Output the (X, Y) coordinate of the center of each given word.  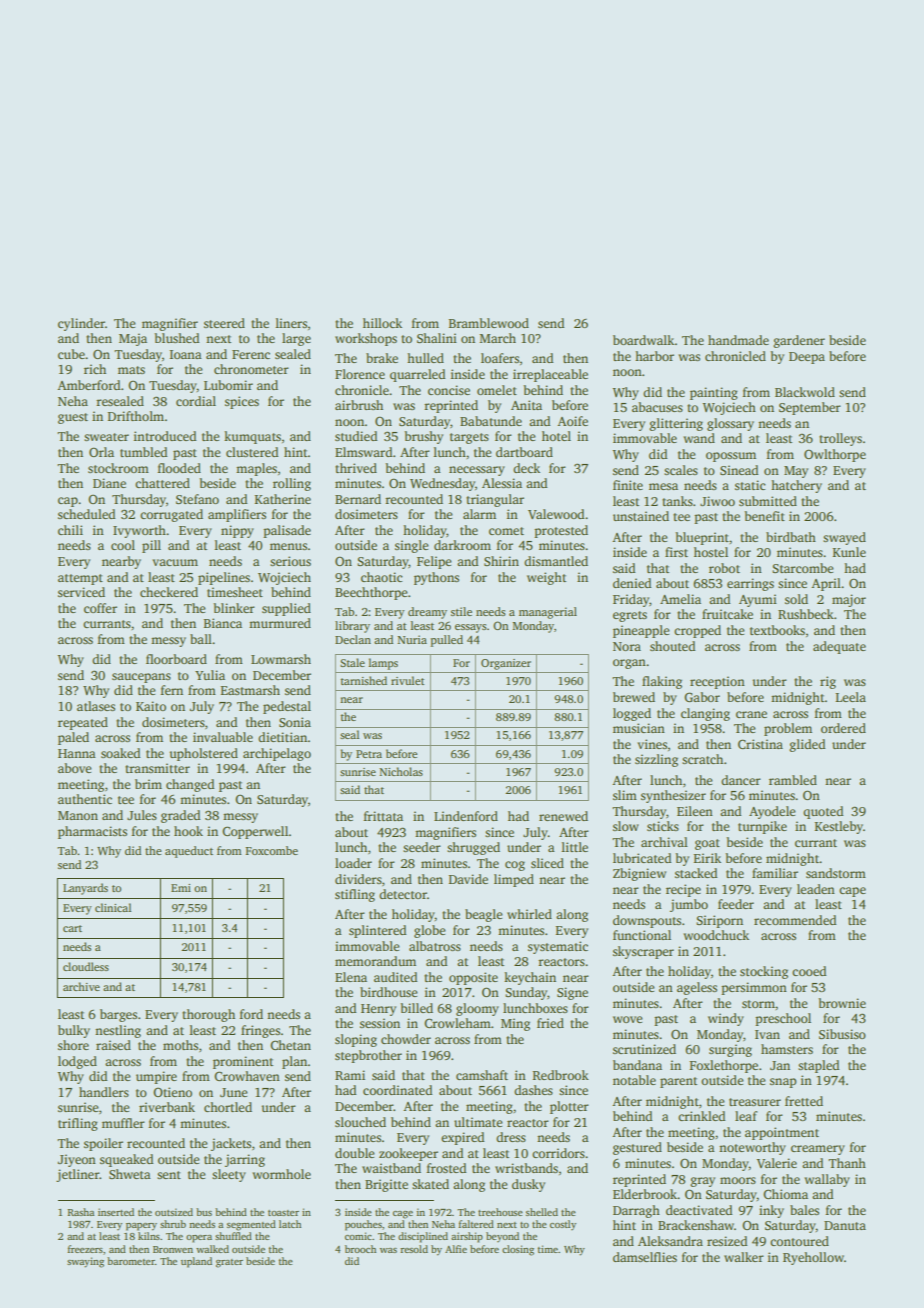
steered (224, 323)
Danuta (845, 1225)
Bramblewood (489, 323)
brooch (360, 1249)
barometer (131, 1261)
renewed (563, 816)
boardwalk (643, 340)
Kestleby (839, 827)
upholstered (204, 754)
